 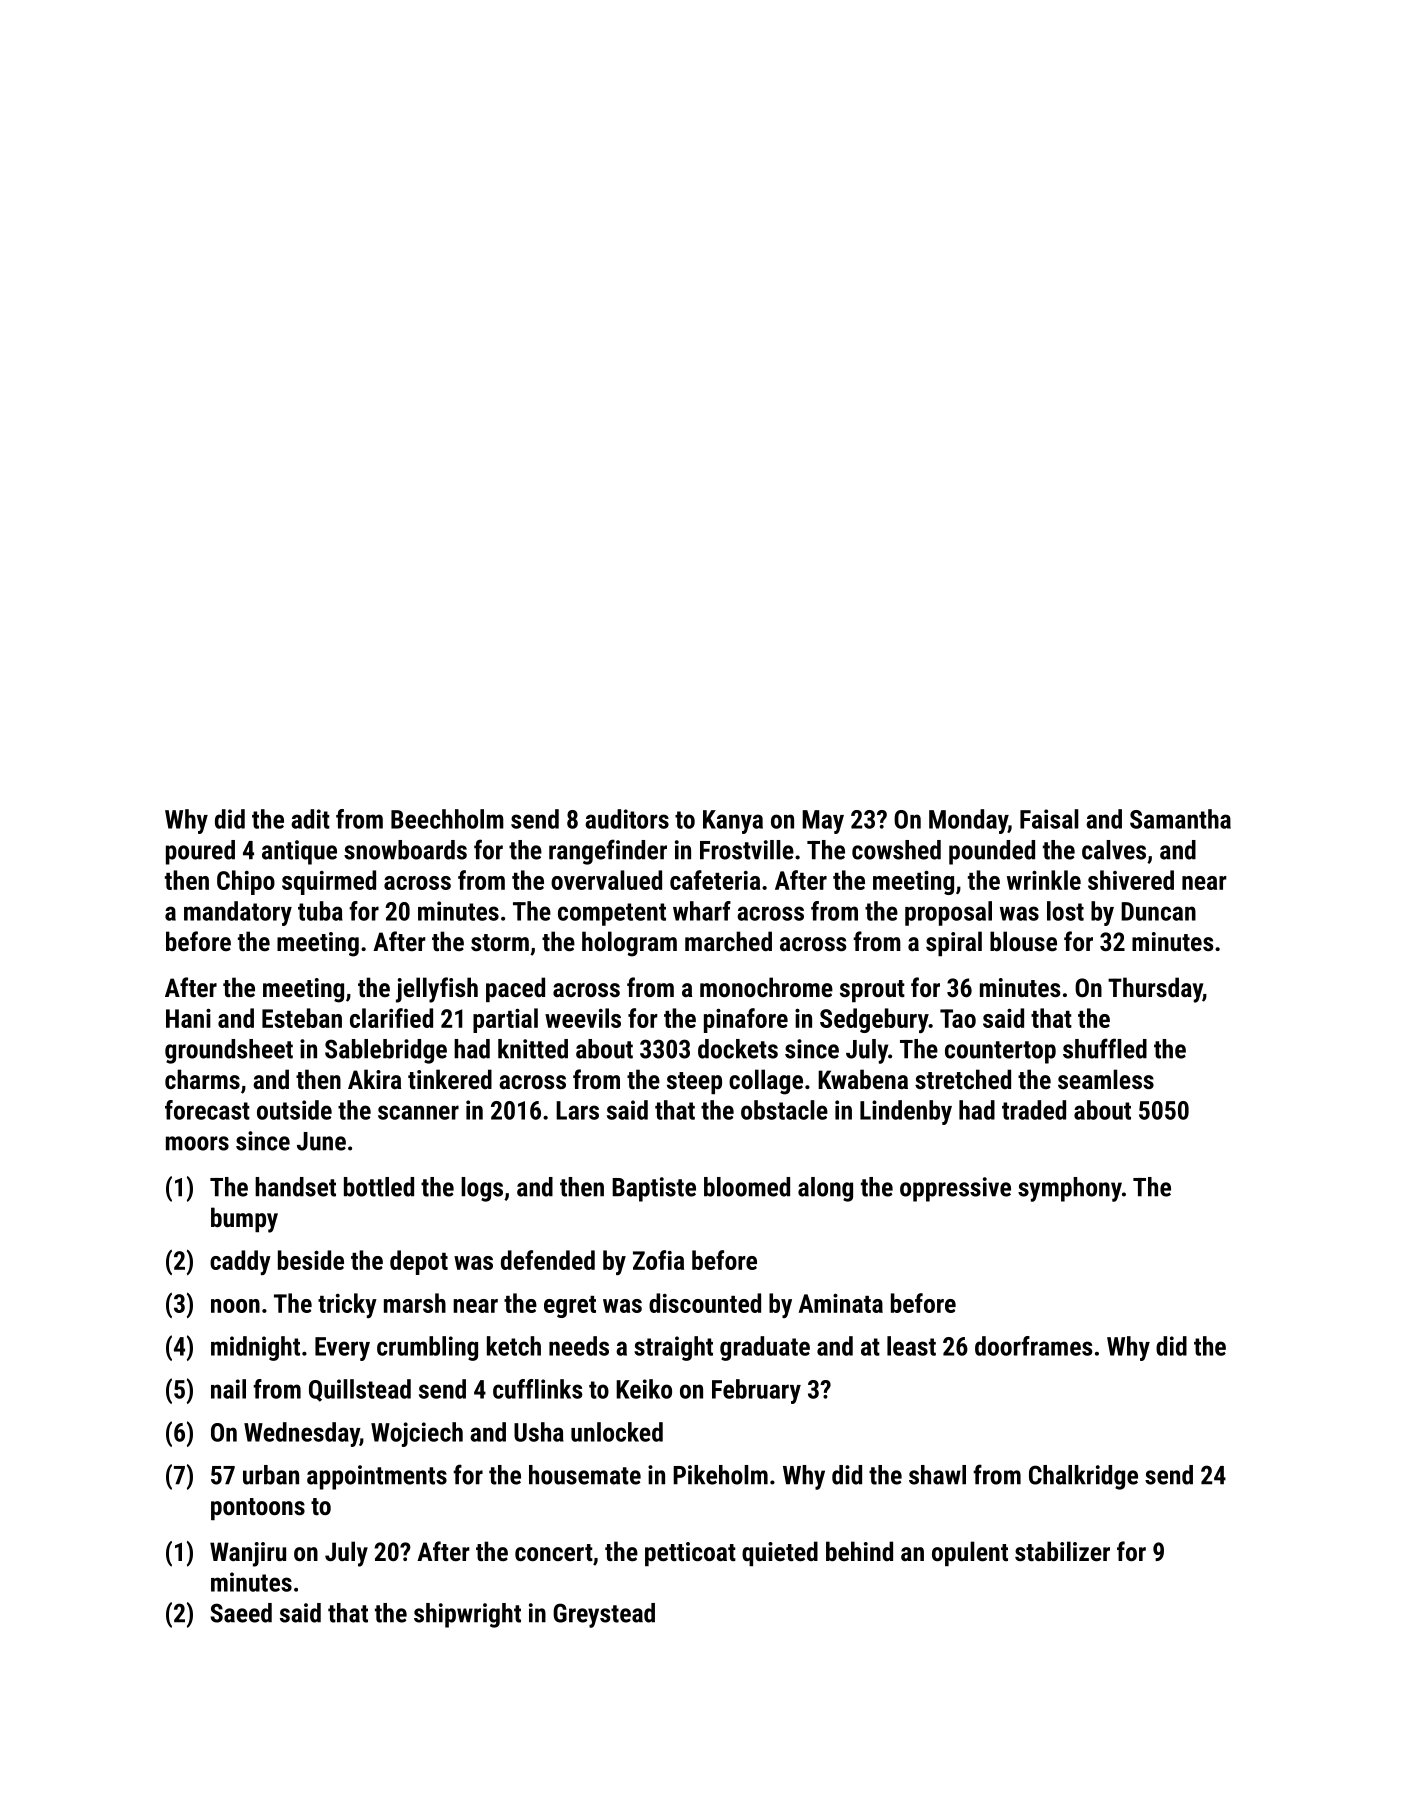 I want to click on Faisal, so click(x=1049, y=819).
